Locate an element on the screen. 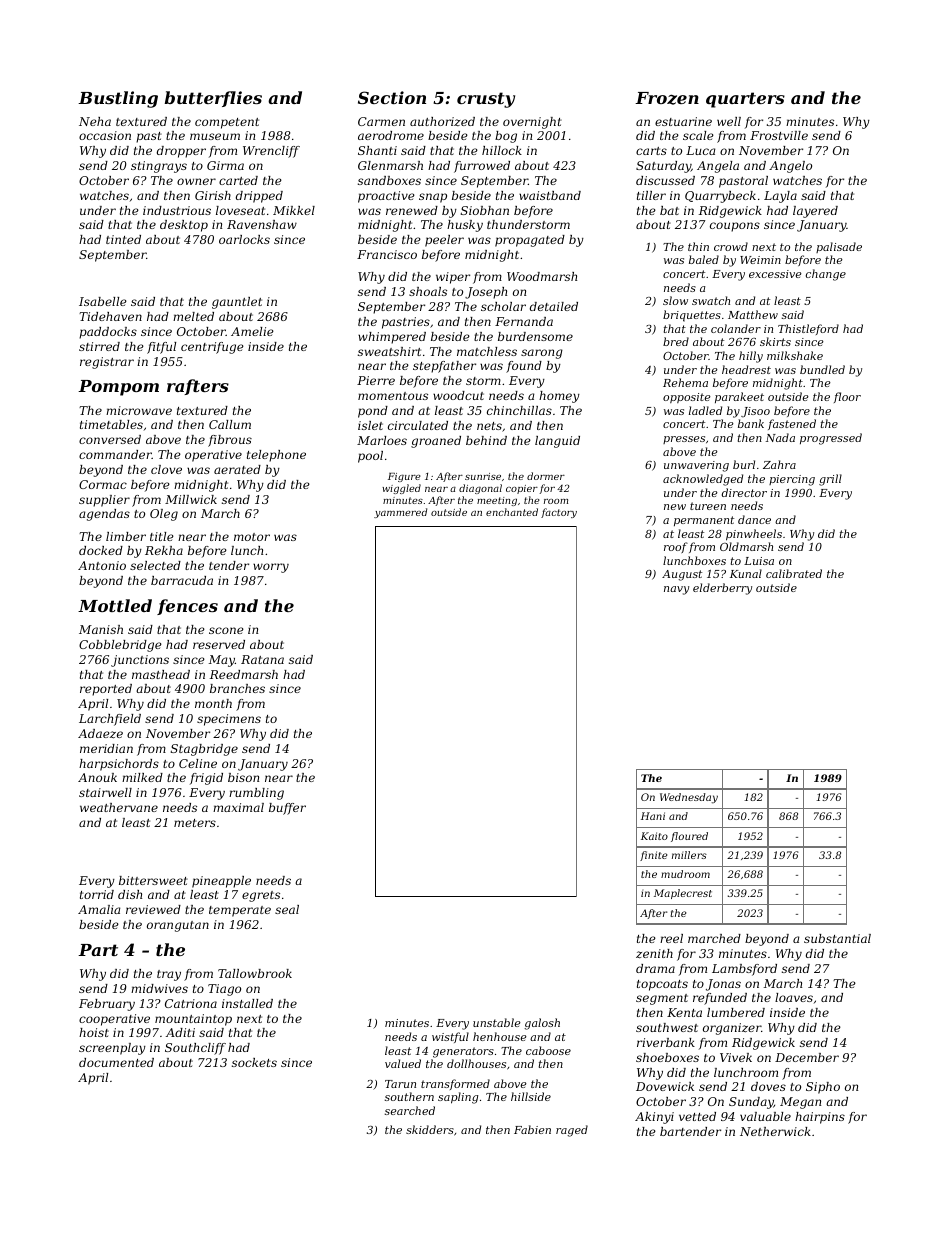 This screenshot has width=952, height=1233. Wednesday is located at coordinates (689, 798).
